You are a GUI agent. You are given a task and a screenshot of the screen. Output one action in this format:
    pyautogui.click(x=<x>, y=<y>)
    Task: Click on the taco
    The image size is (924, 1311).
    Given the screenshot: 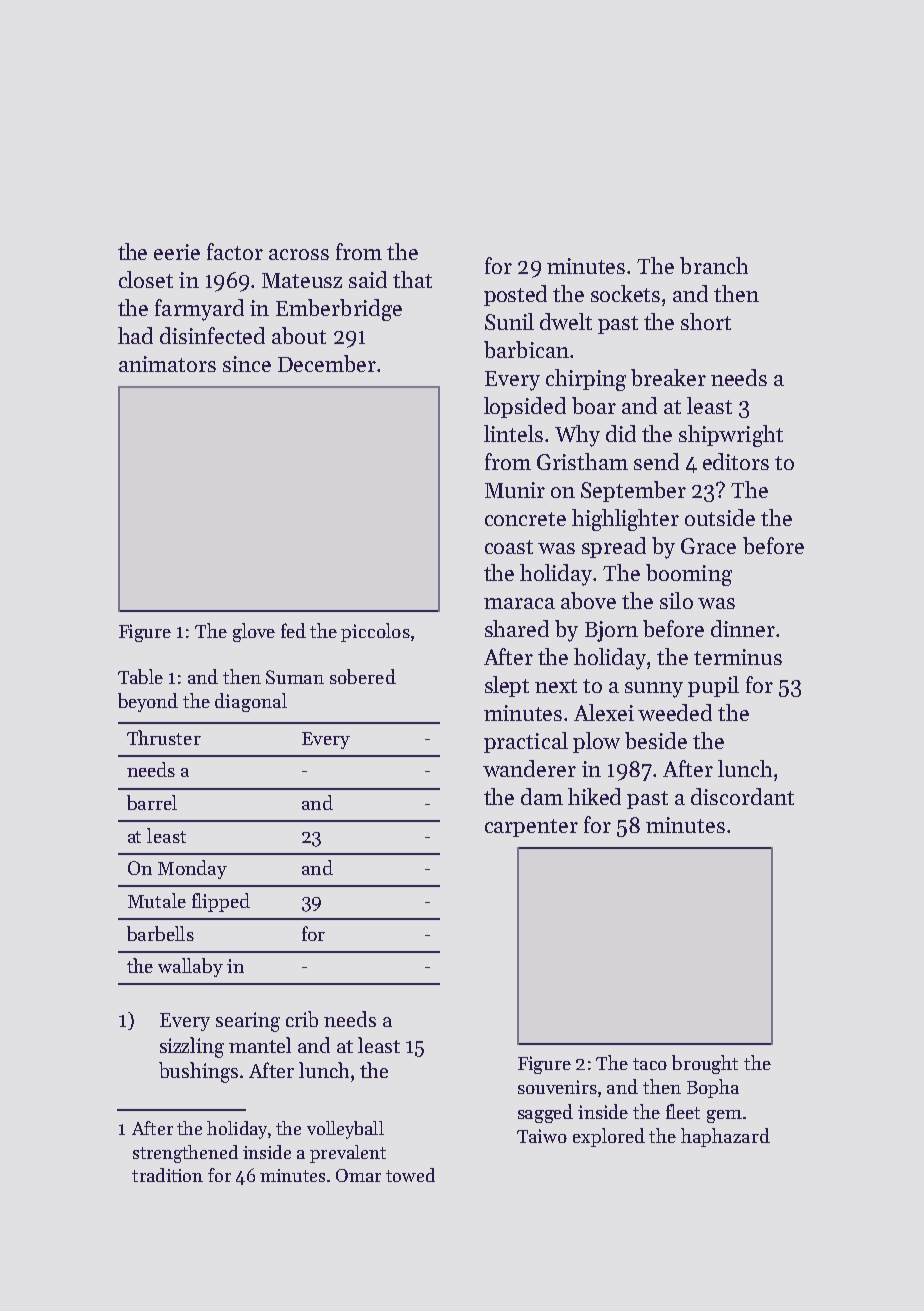 What is the action you would take?
    pyautogui.click(x=650, y=1064)
